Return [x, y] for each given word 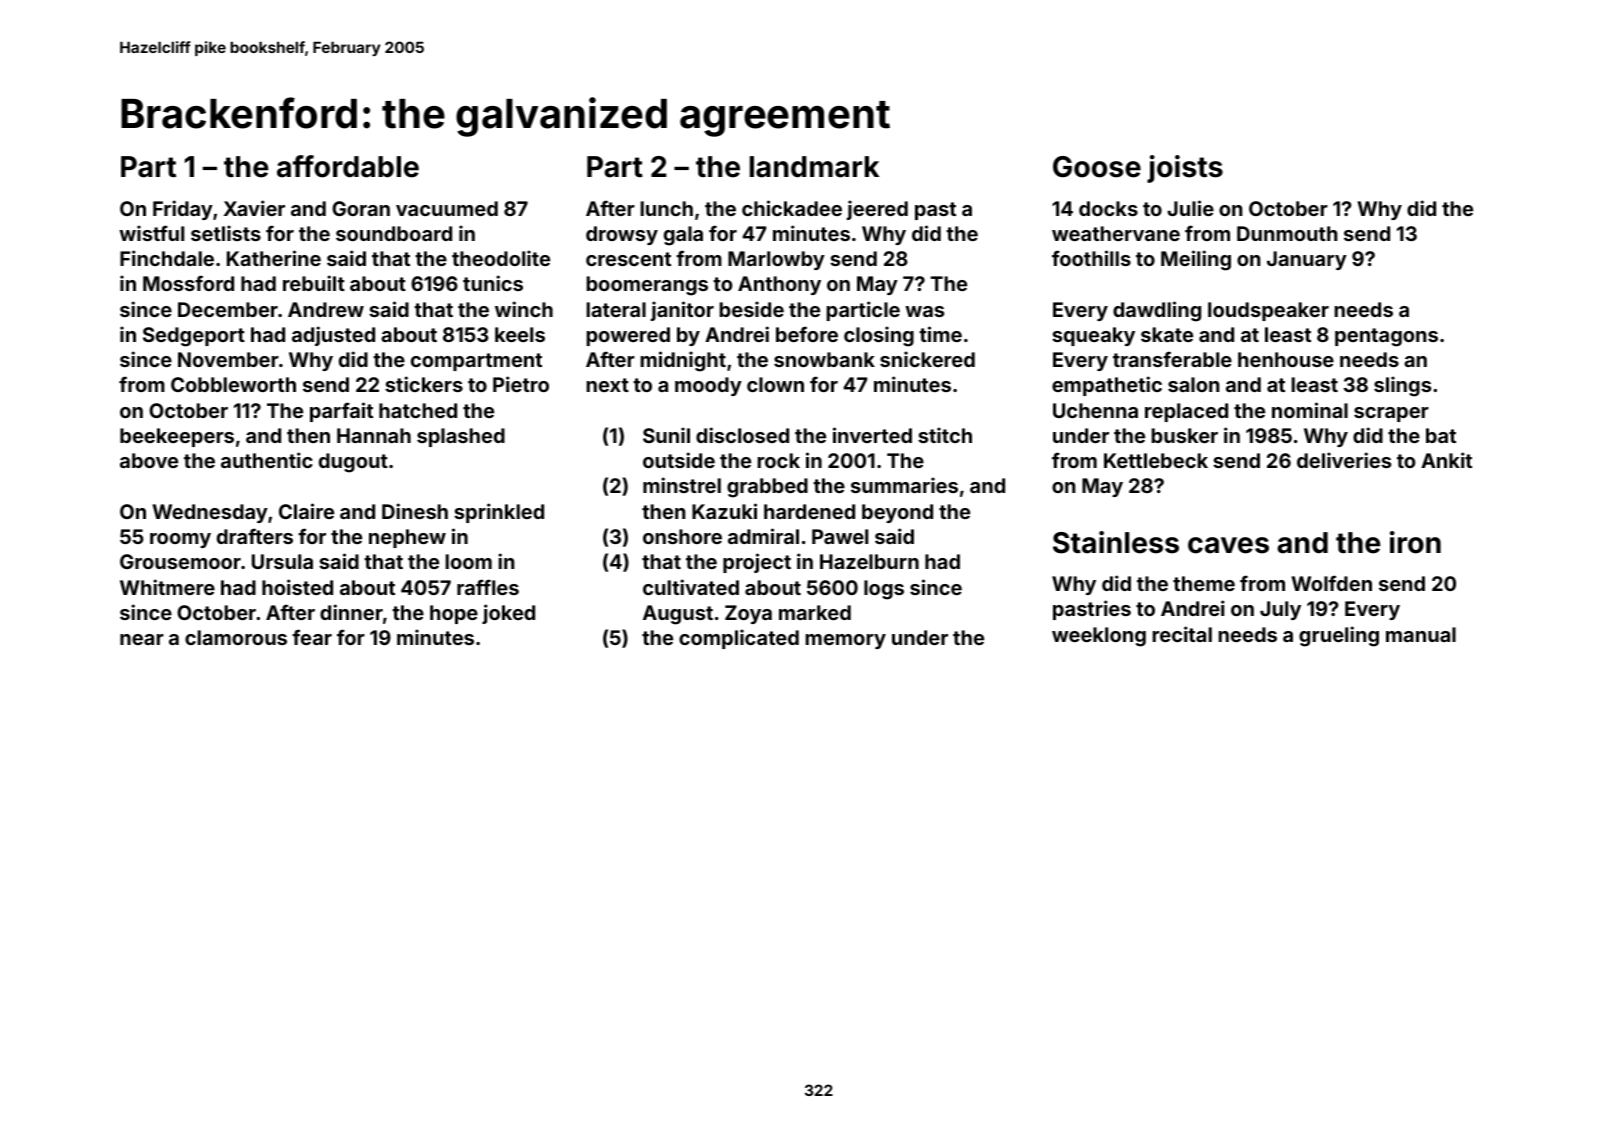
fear [312, 637]
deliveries [1344, 460]
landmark [814, 167]
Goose [1097, 167]
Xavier [254, 208]
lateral [616, 309]
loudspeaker [1268, 311]
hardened [809, 511]
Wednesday [210, 513]
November [228, 359]
